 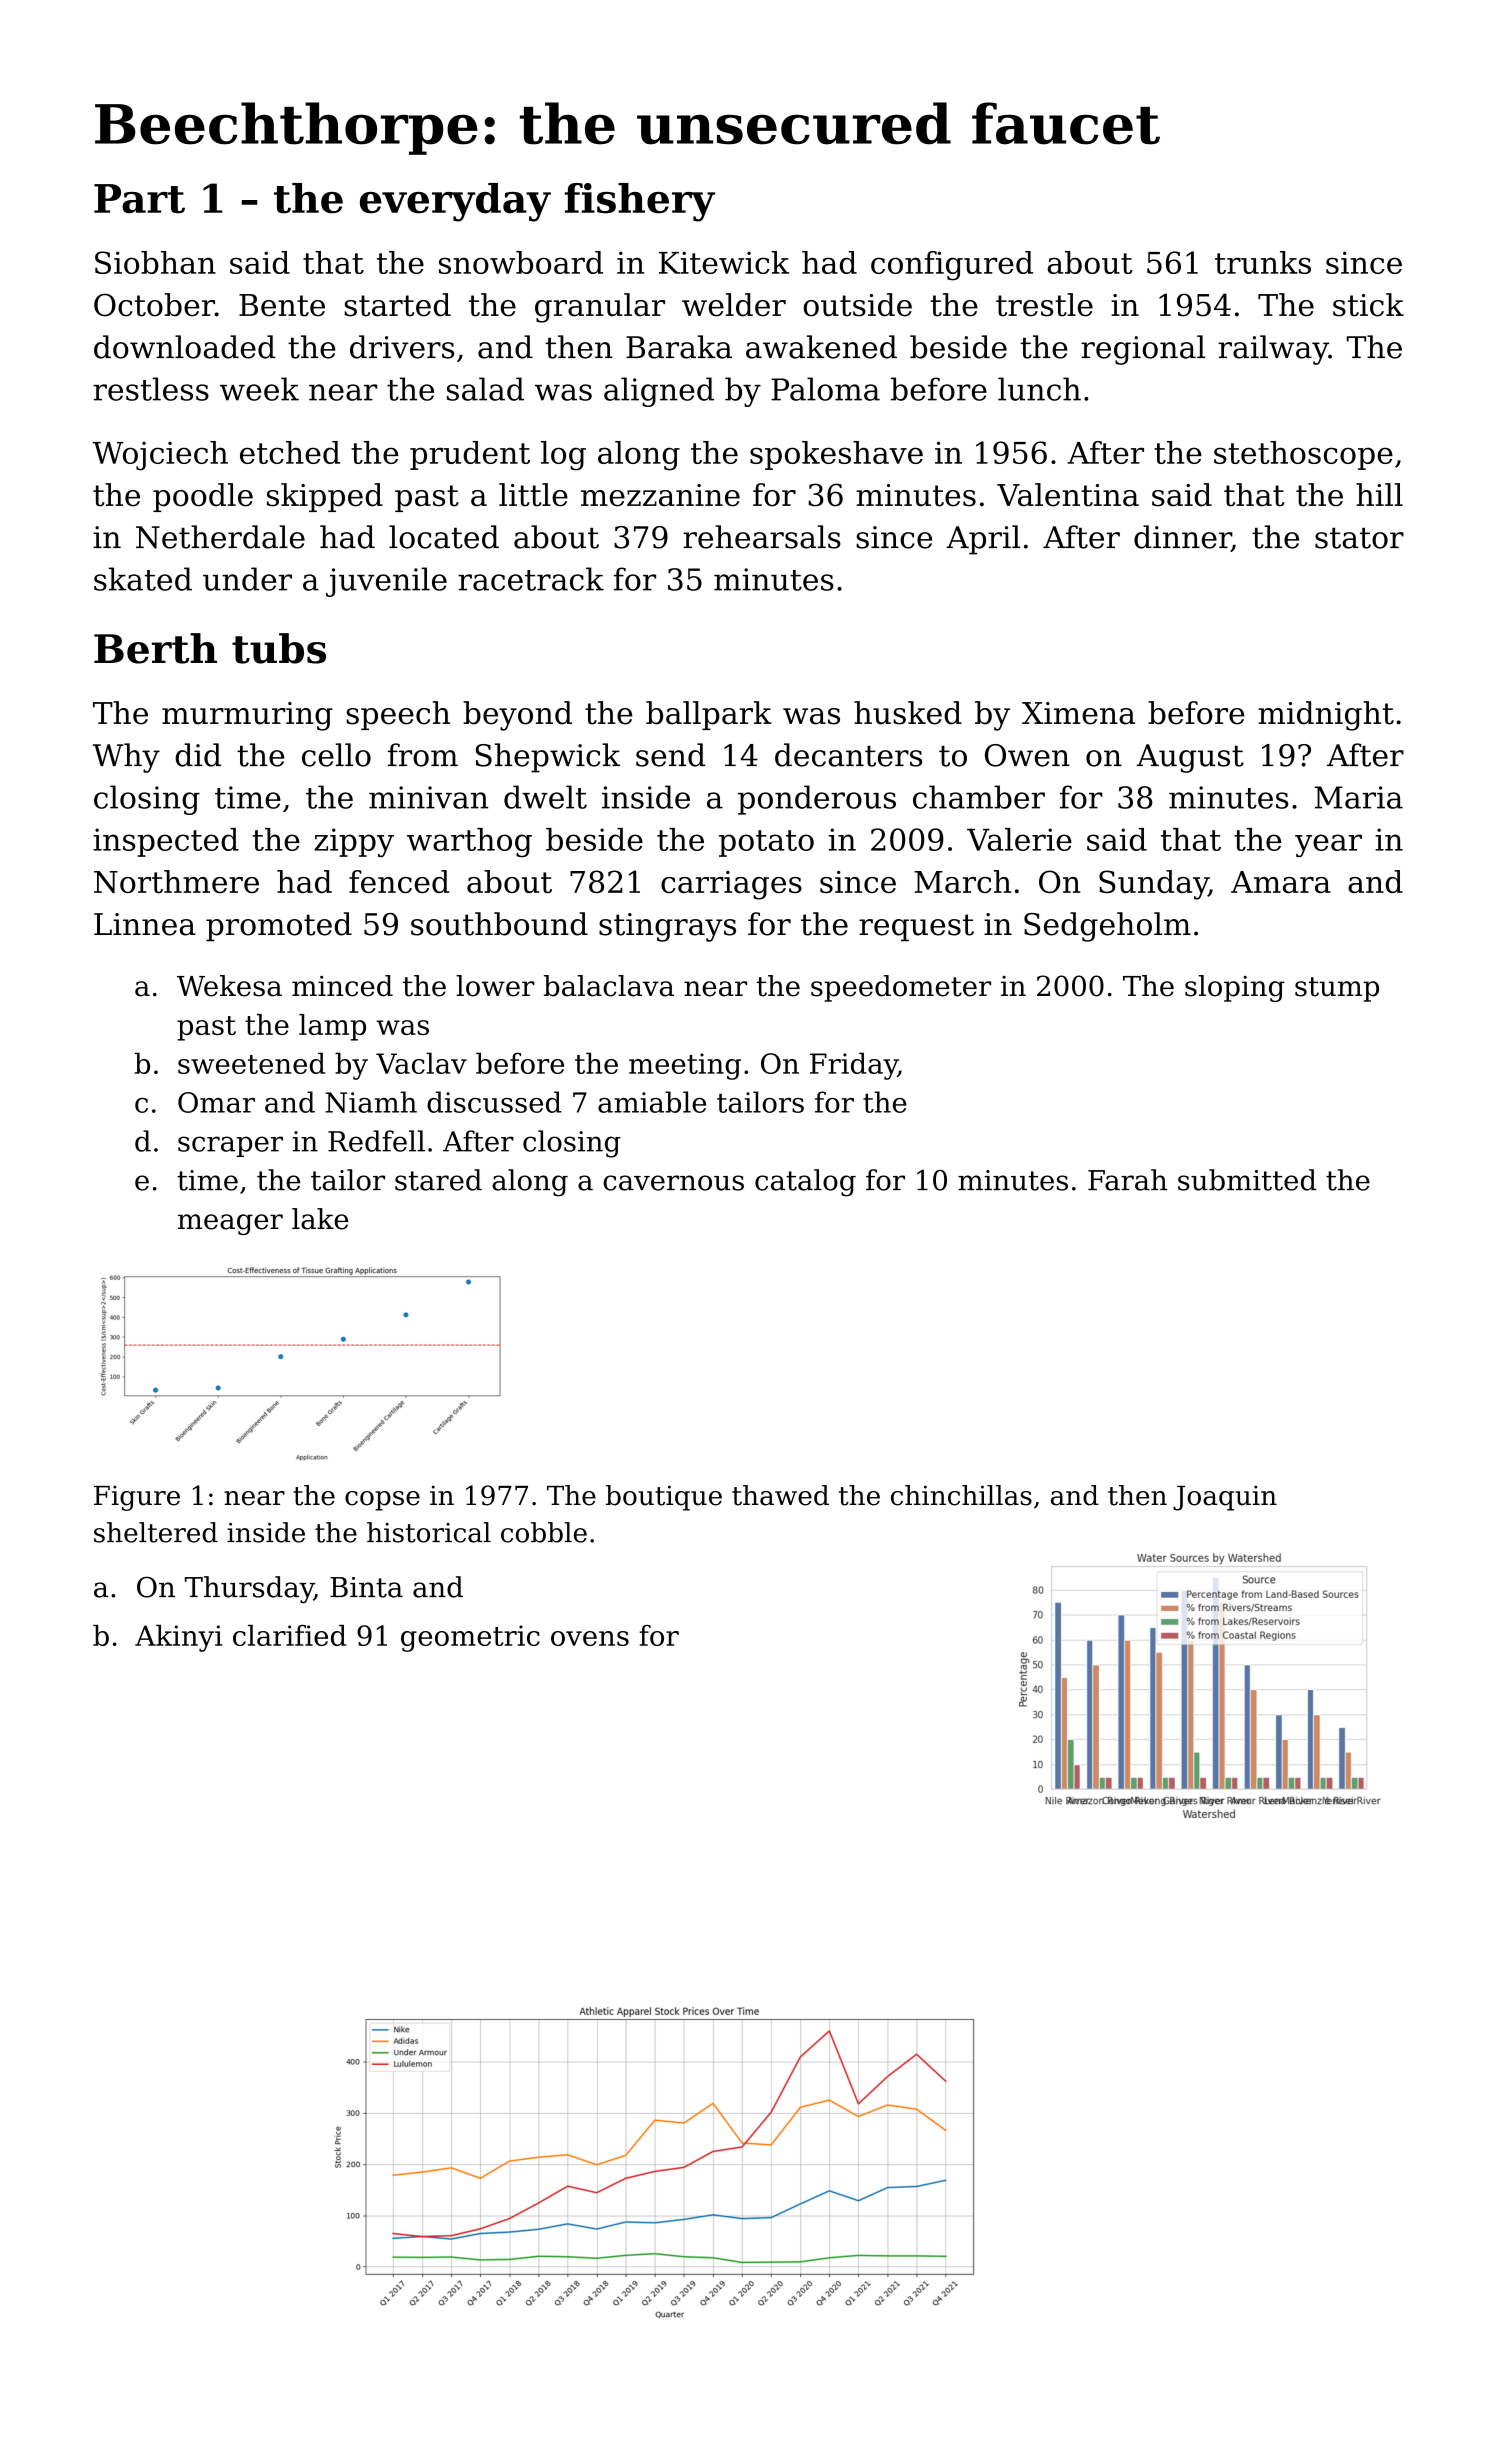 I want to click on Valentina, so click(x=1068, y=495).
